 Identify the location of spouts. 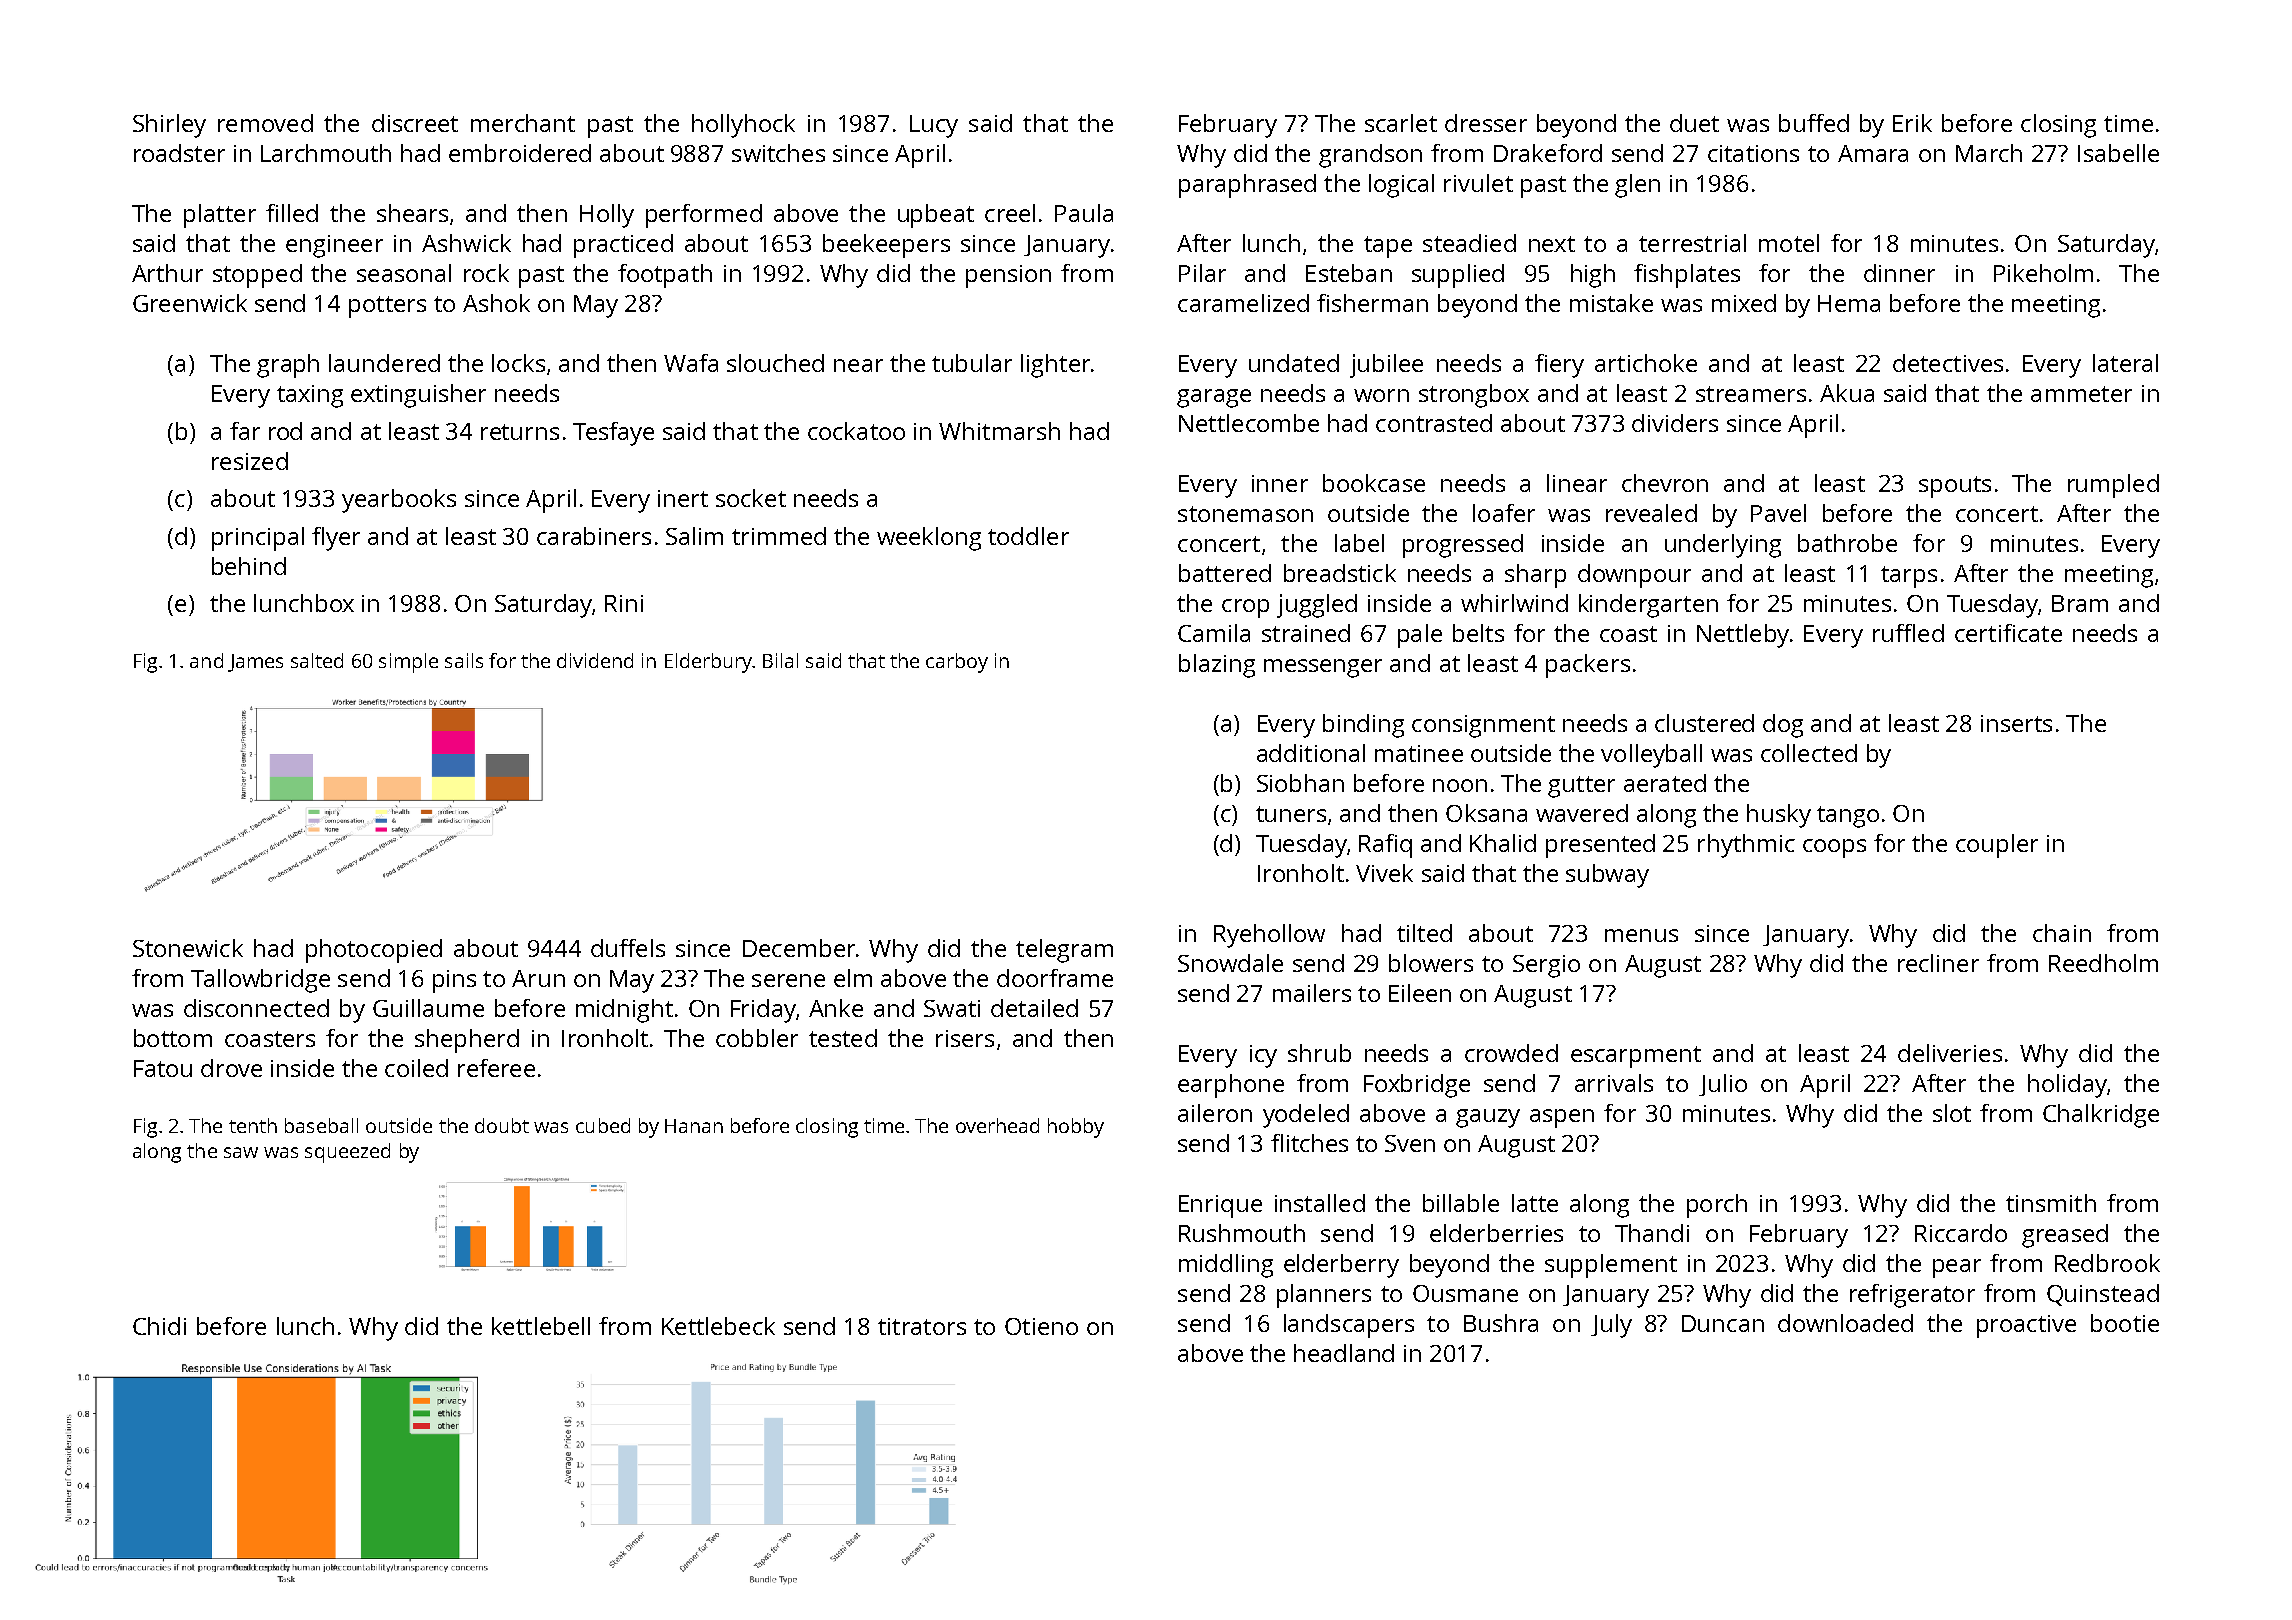
(1955, 487).
